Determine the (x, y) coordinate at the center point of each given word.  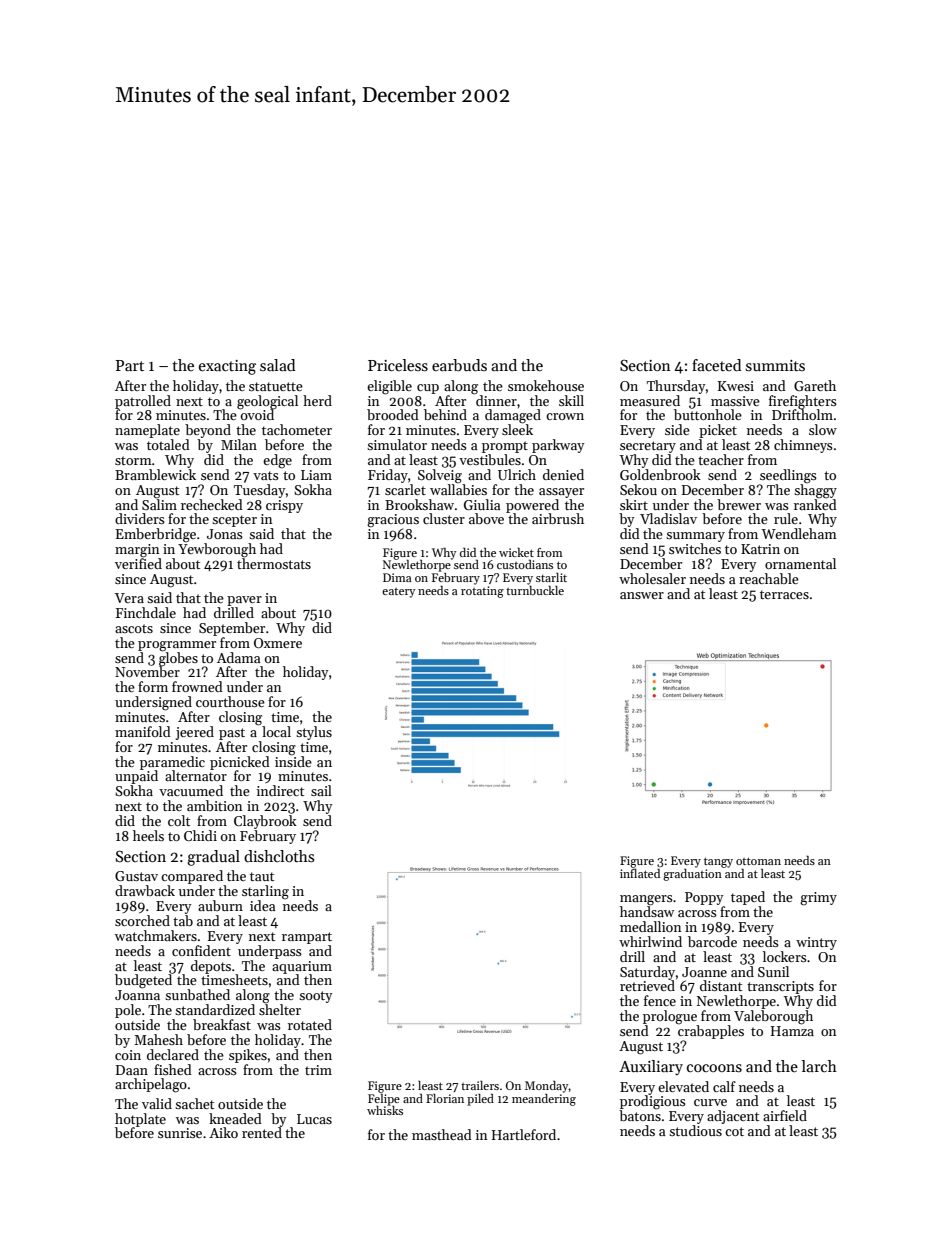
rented (262, 1132)
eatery (398, 593)
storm (133, 460)
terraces (784, 594)
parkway (558, 446)
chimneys (803, 446)
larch (819, 1066)
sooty (316, 997)
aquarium (302, 967)
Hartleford (524, 1134)
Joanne (704, 972)
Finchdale (146, 612)
